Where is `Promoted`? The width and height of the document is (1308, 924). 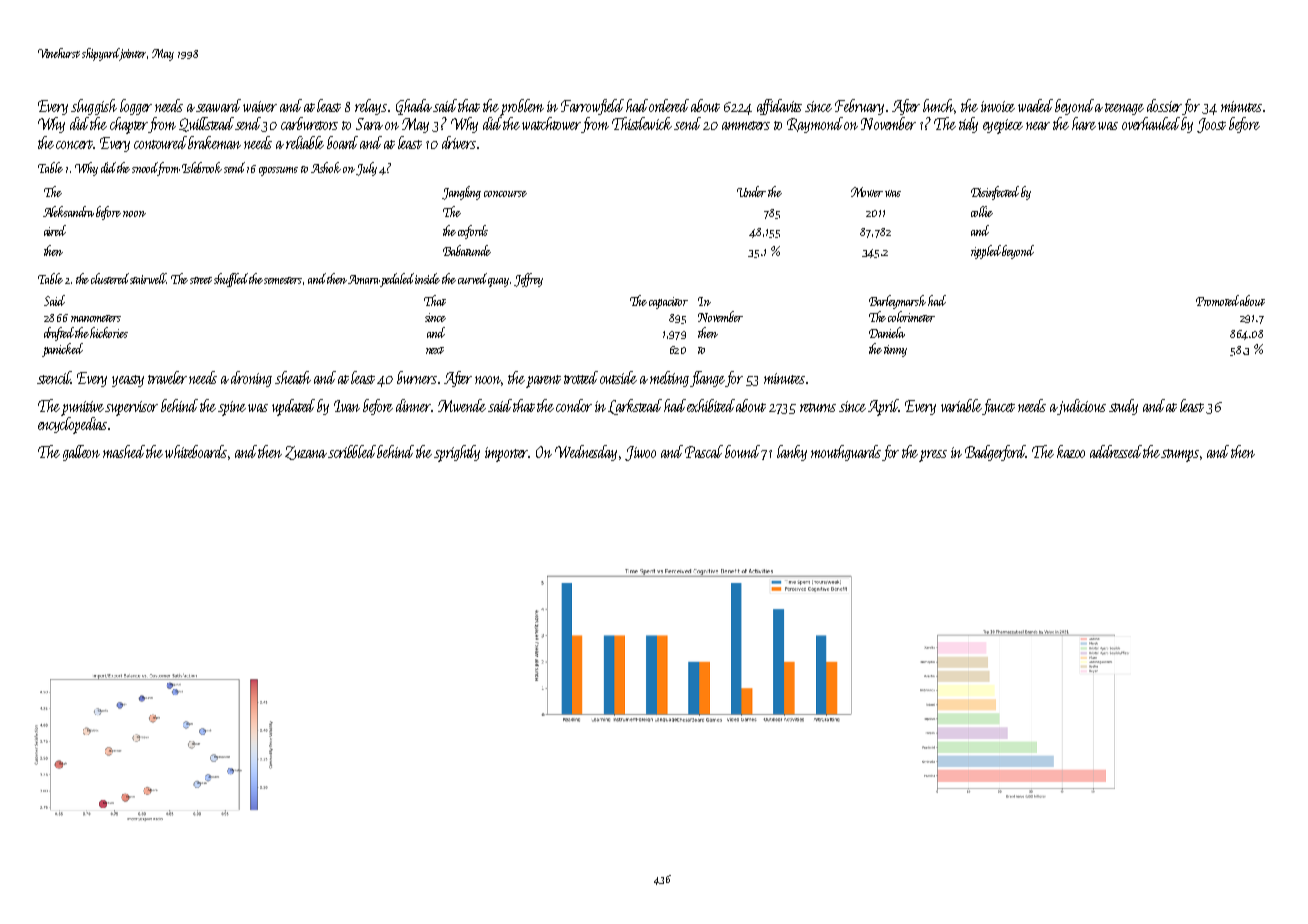 Promoted is located at coordinates (1217, 300).
